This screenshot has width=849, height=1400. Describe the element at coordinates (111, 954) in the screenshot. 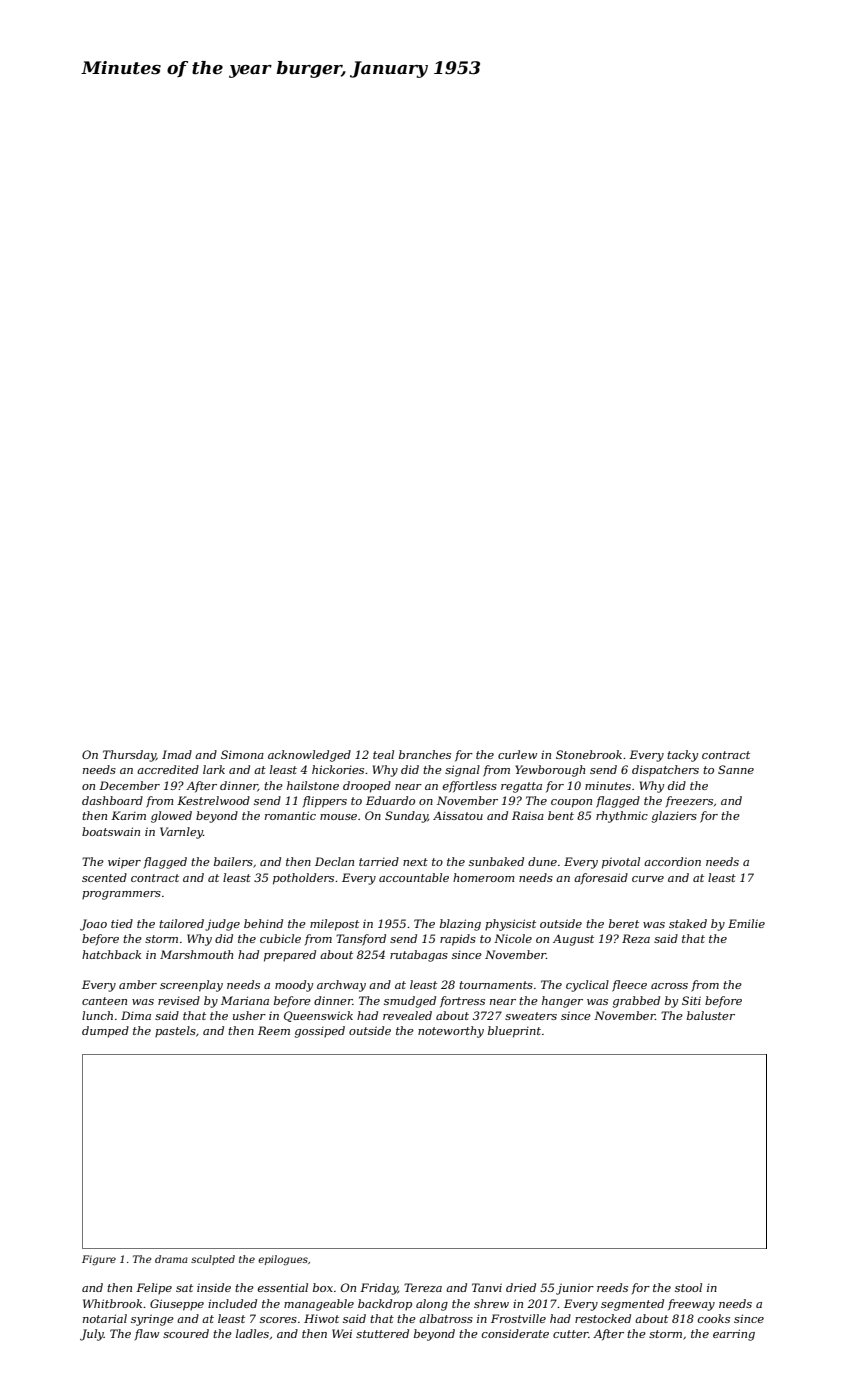

I see `hatchback` at that location.
